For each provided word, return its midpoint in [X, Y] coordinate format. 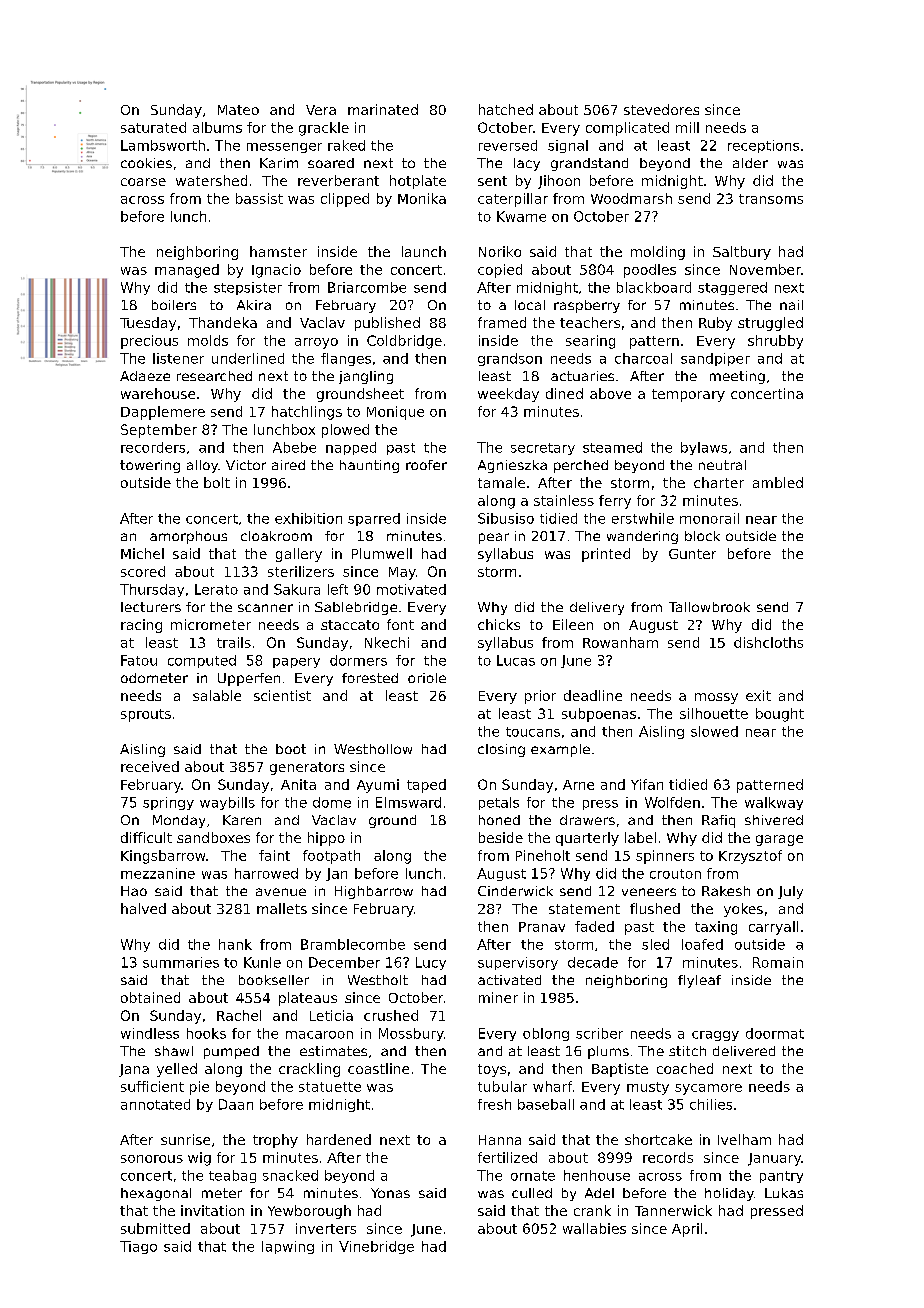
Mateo [238, 110]
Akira [254, 305]
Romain [778, 962]
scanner [265, 608]
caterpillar [513, 200]
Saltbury [742, 253]
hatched [506, 109]
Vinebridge [376, 1247]
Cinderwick [515, 891]
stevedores [661, 109]
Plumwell [382, 553]
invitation [212, 1210]
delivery [597, 608]
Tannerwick [673, 1210]
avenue [281, 892]
